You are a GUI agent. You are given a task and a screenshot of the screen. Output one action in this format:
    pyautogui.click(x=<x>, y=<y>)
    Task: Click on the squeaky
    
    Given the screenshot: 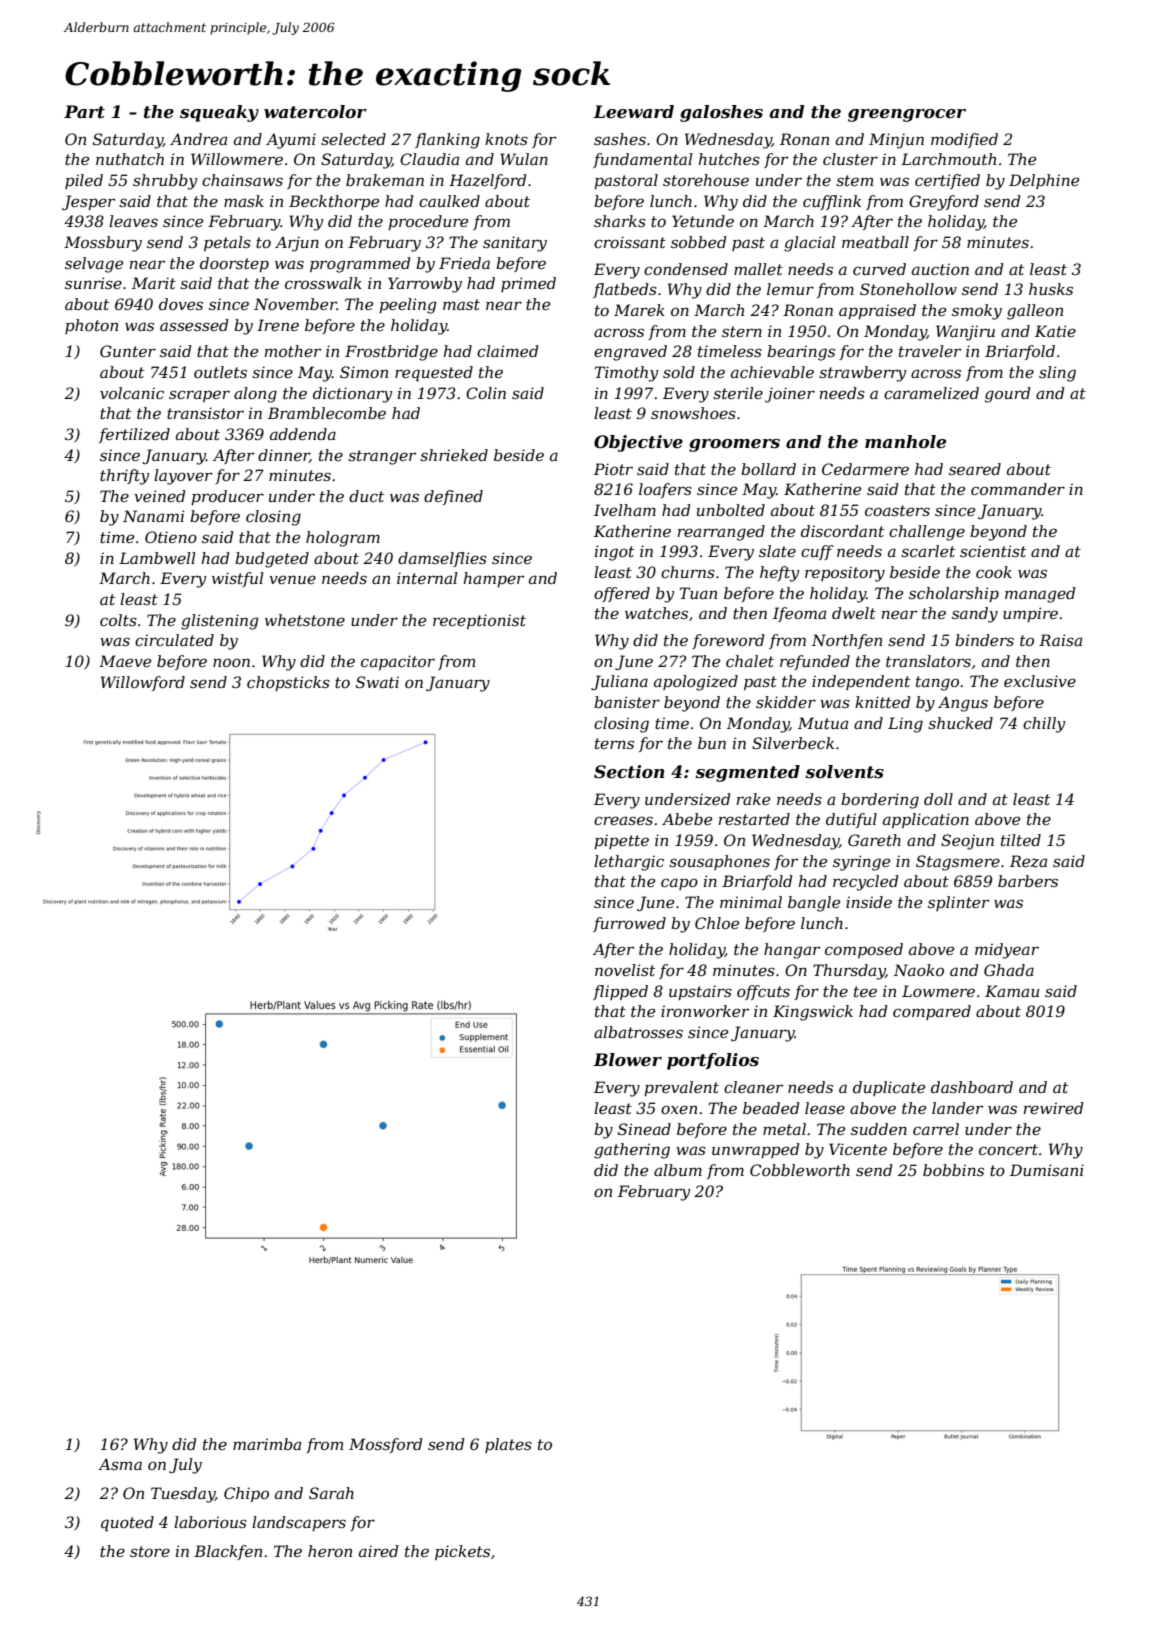 What is the action you would take?
    pyautogui.click(x=219, y=113)
